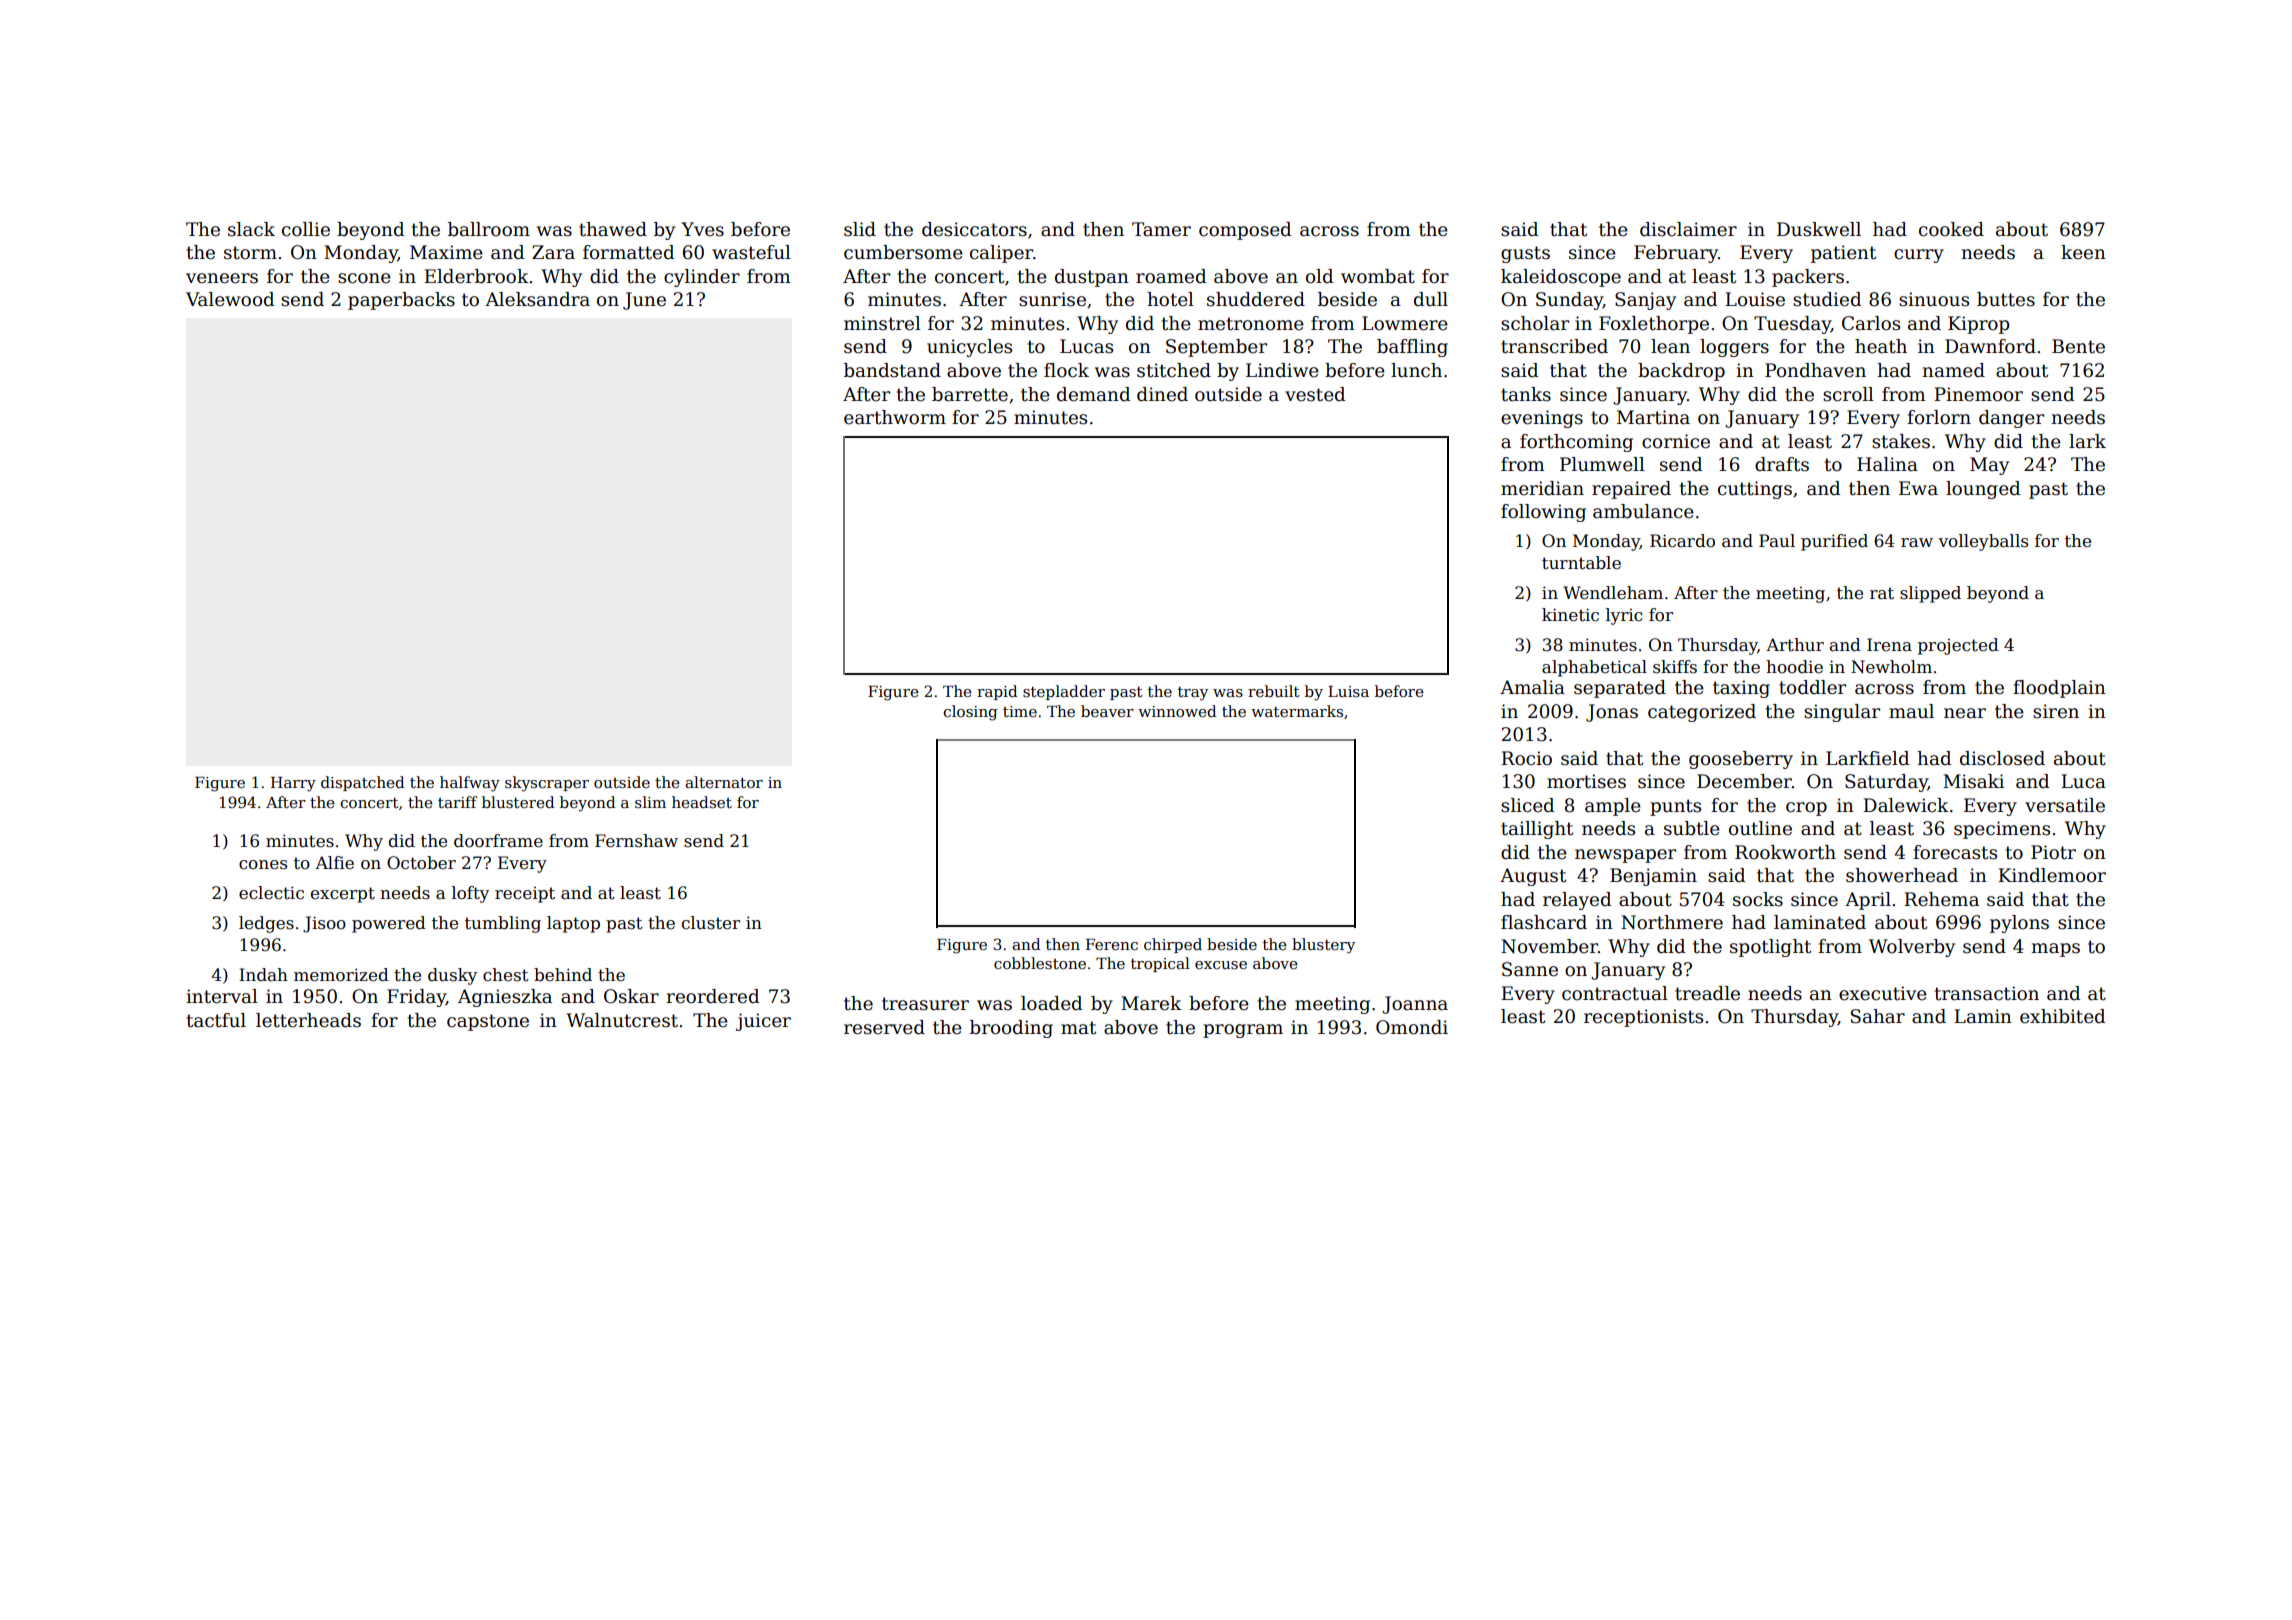 Image resolution: width=2292 pixels, height=1620 pixels. What do you see at coordinates (263, 974) in the screenshot?
I see `Indah` at bounding box center [263, 974].
